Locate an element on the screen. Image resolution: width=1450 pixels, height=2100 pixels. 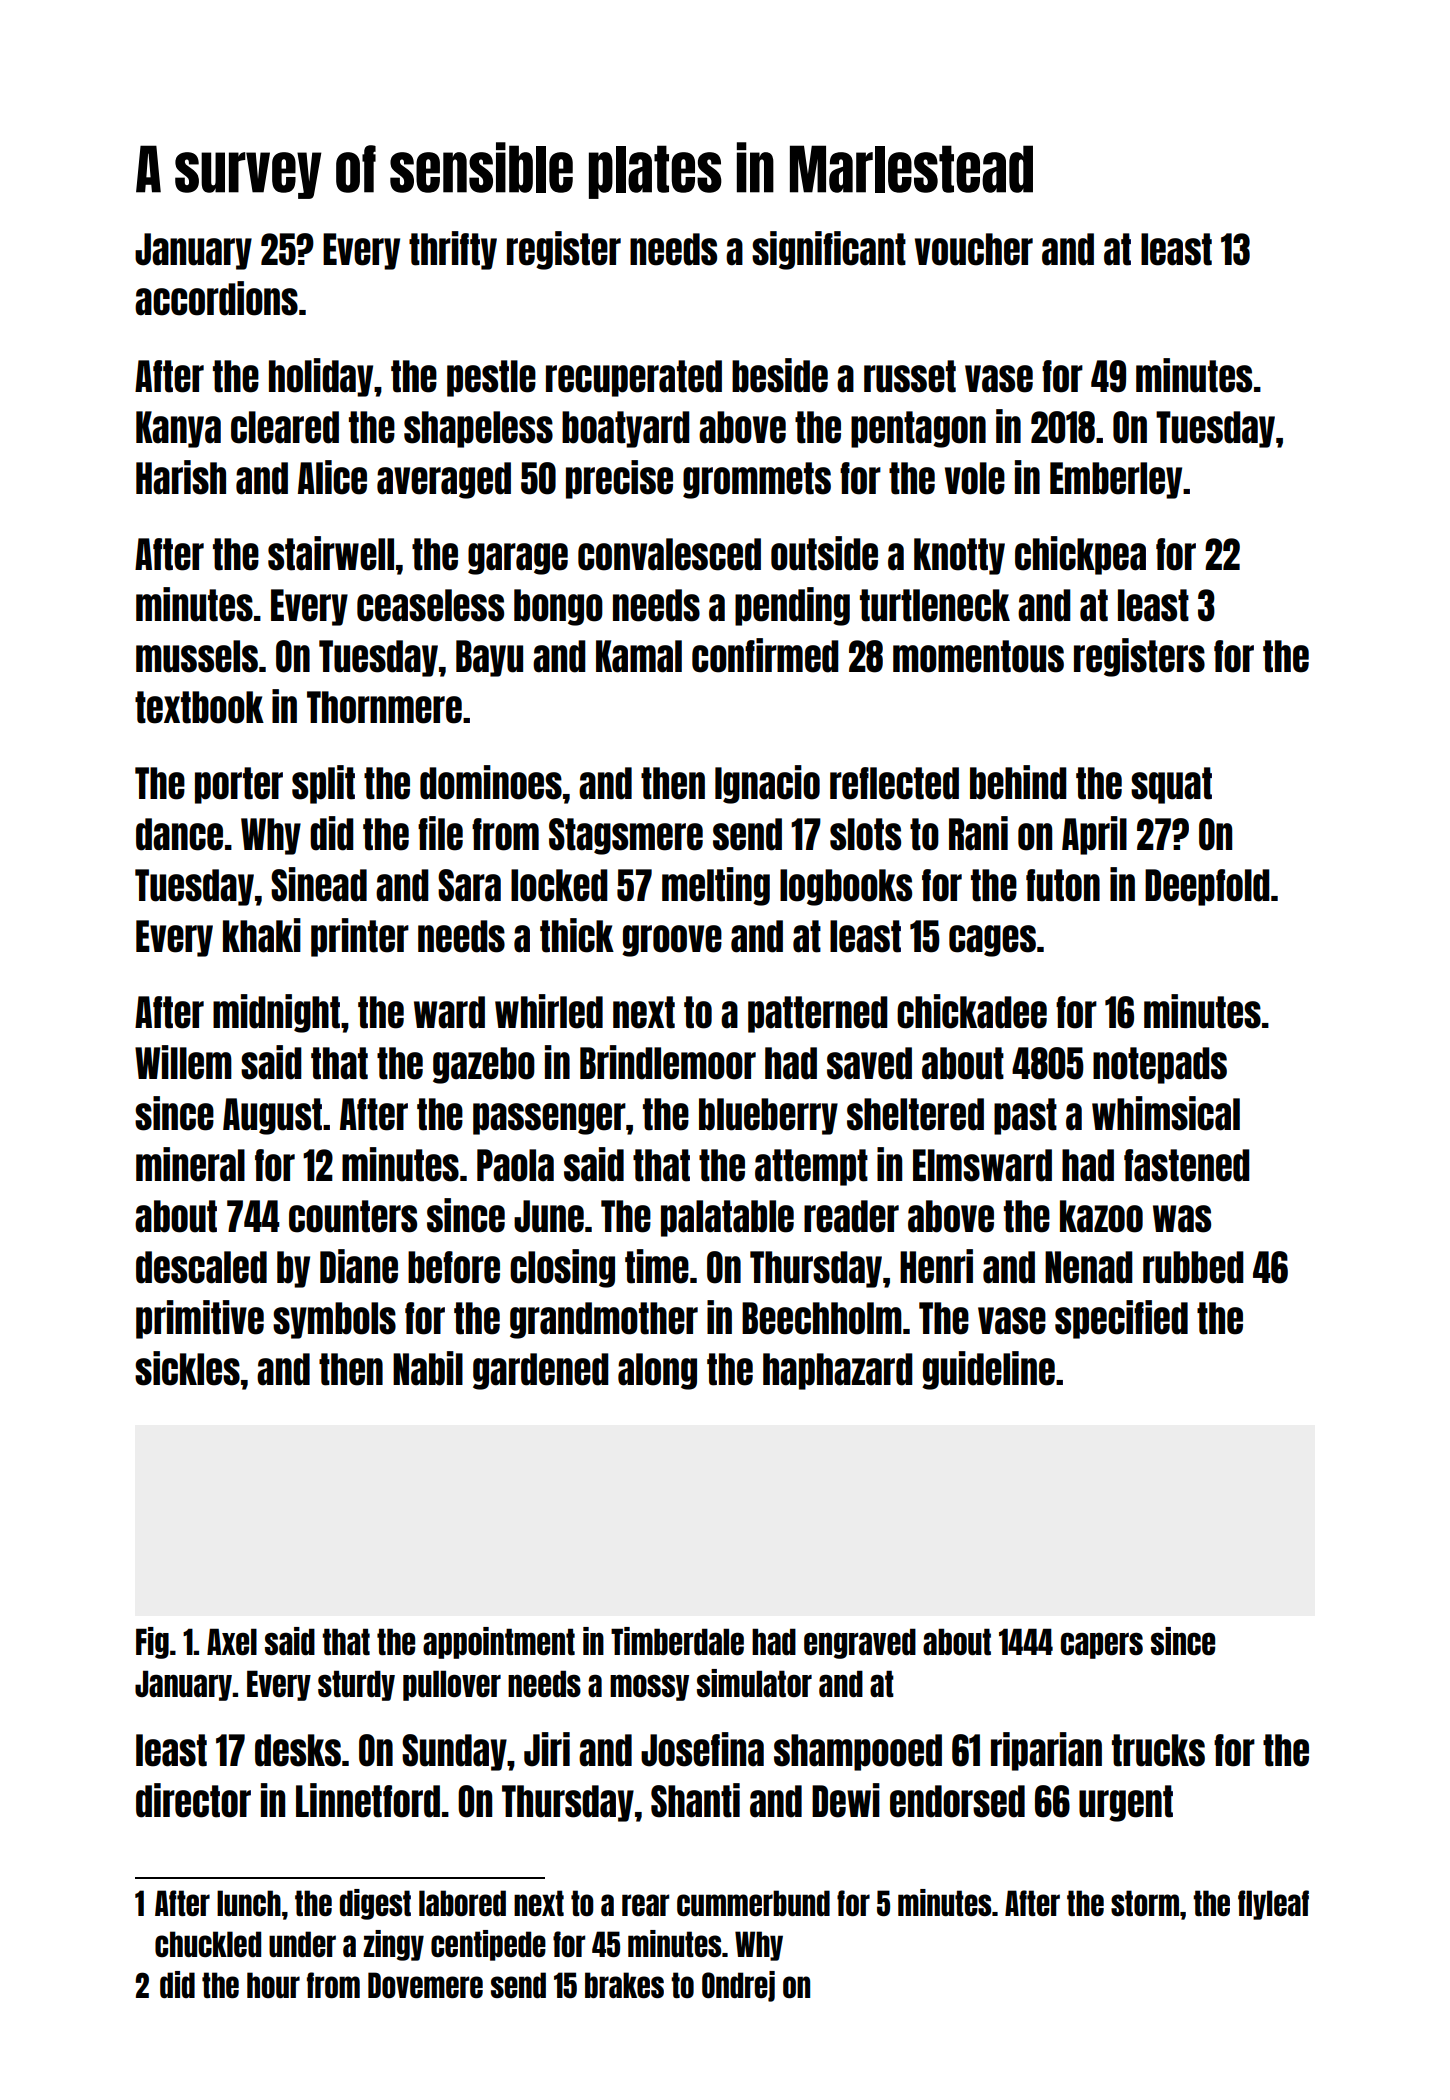
voucher is located at coordinates (974, 249).
